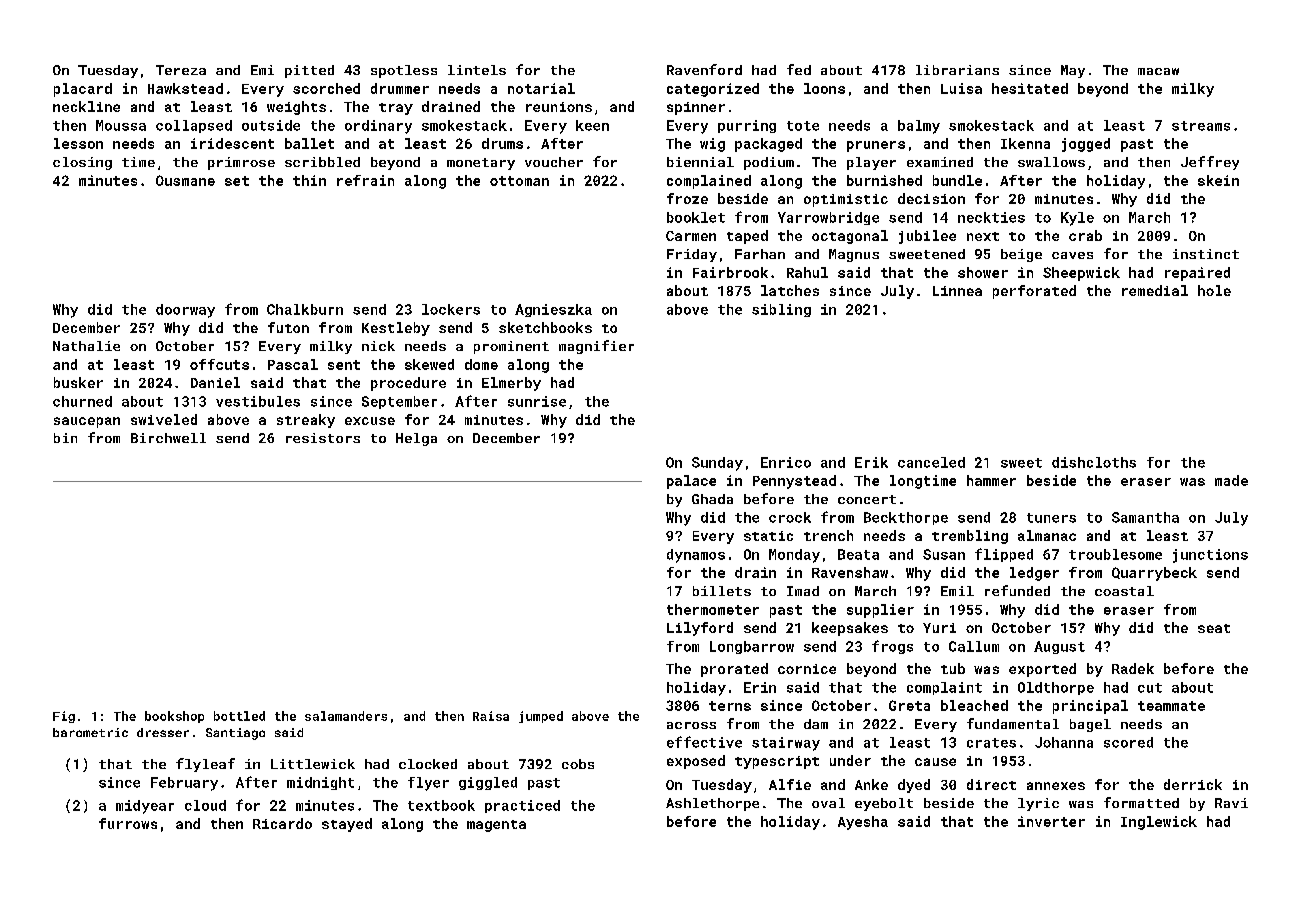 The image size is (1308, 924). I want to click on Nathalie, so click(86, 346).
